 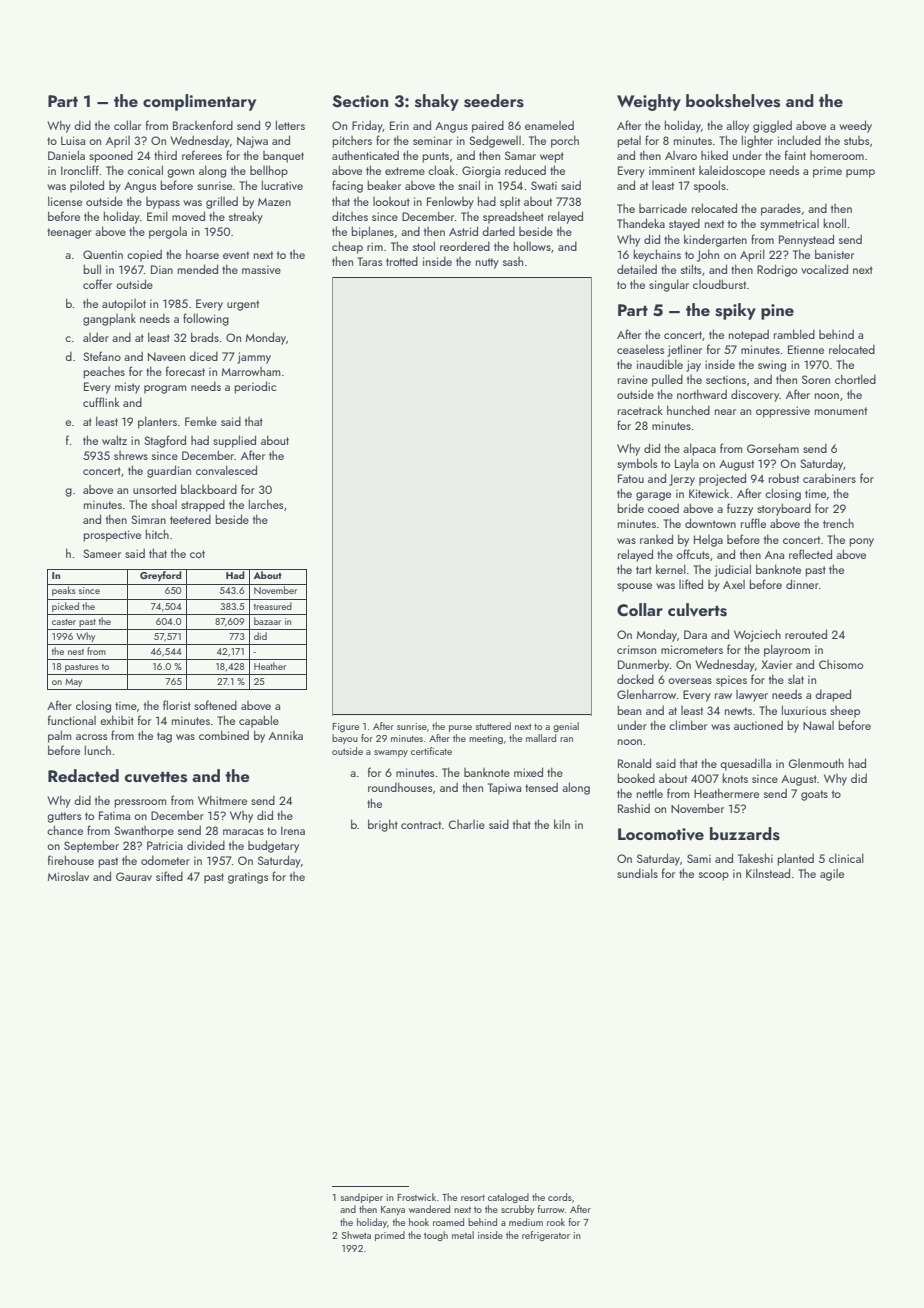 What do you see at coordinates (649, 102) in the image?
I see `Weighty` at bounding box center [649, 102].
